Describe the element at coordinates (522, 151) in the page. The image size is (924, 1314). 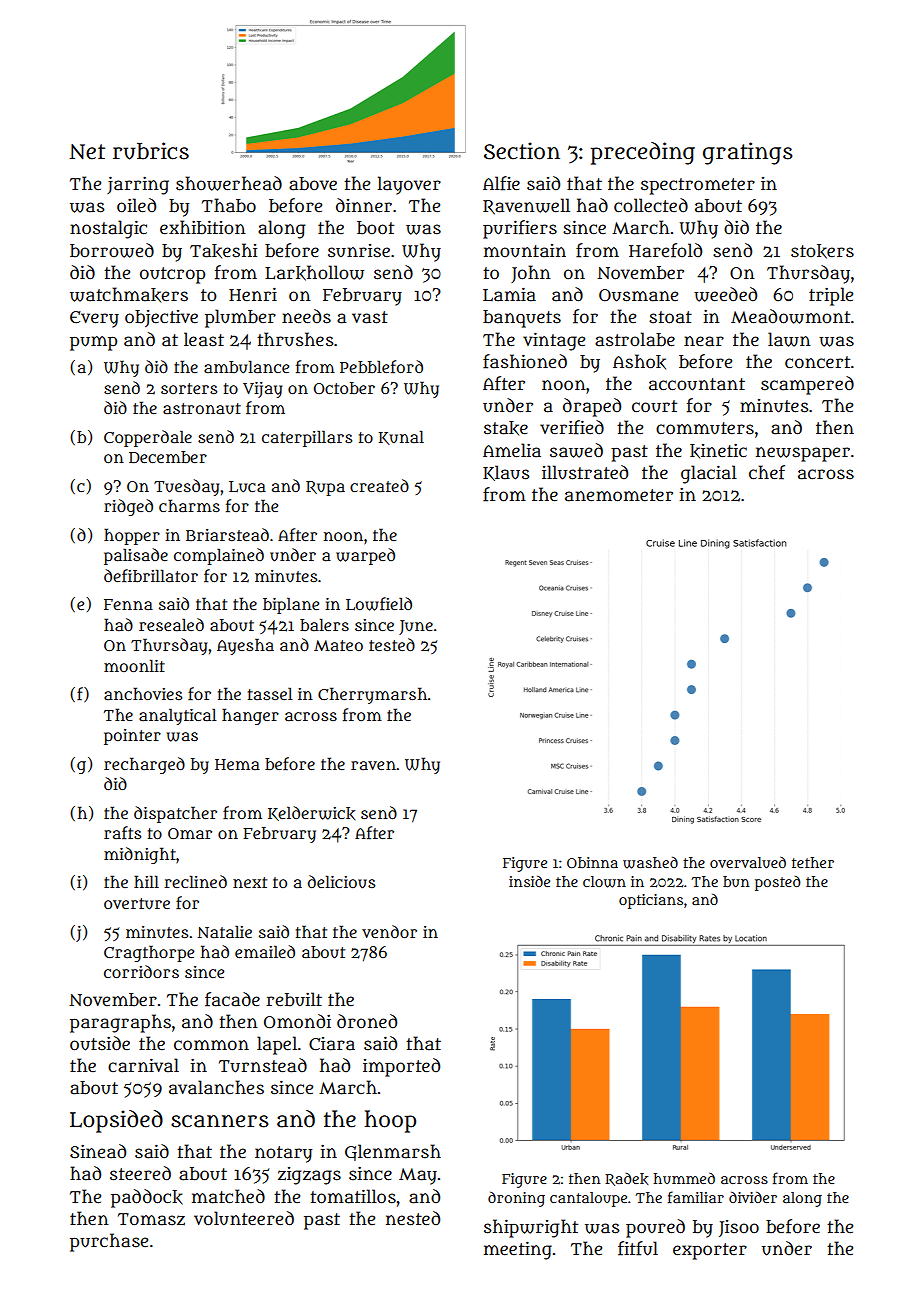
I see `Section` at that location.
